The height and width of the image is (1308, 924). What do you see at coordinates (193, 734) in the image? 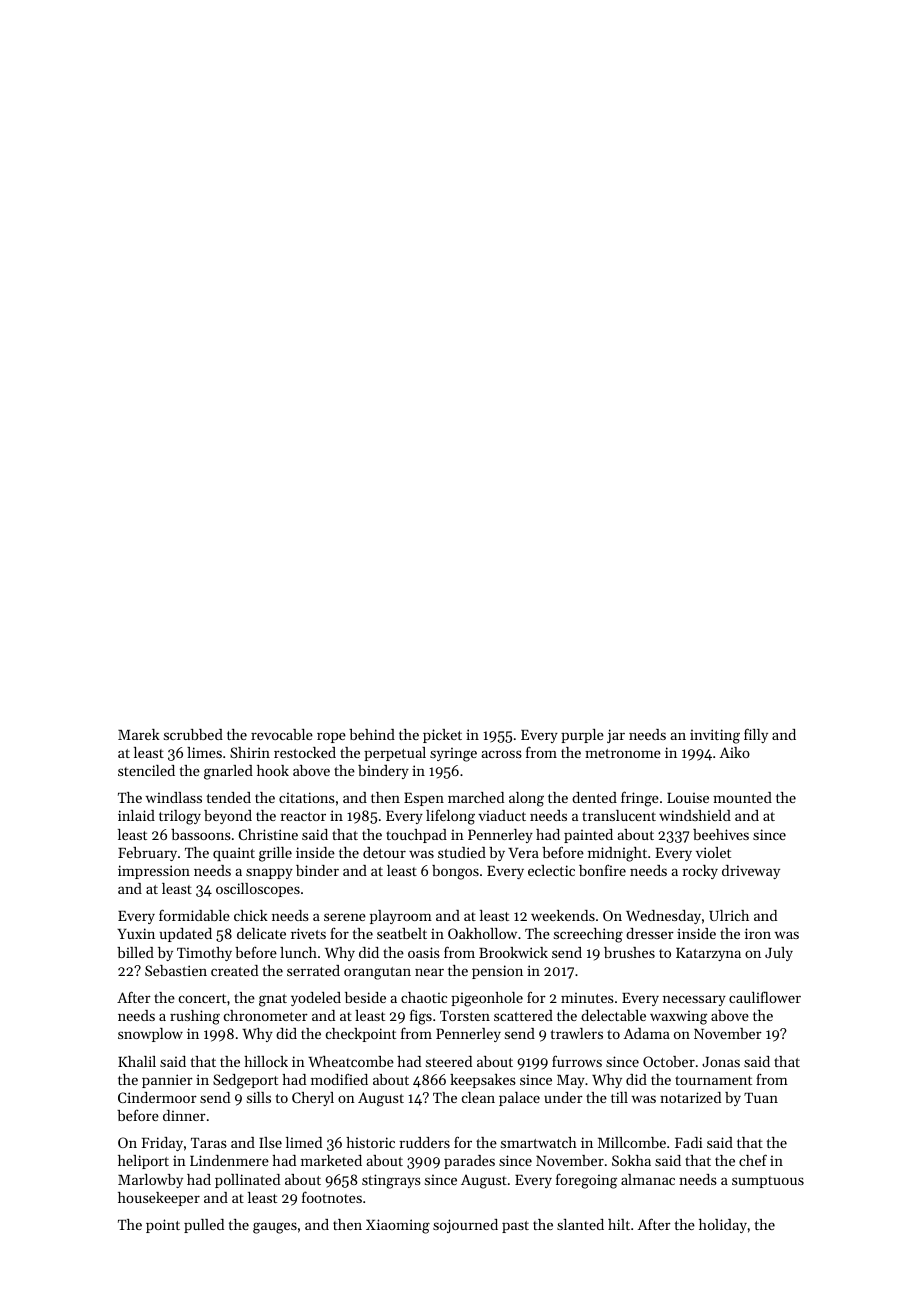
I see `scrubbed` at bounding box center [193, 734].
